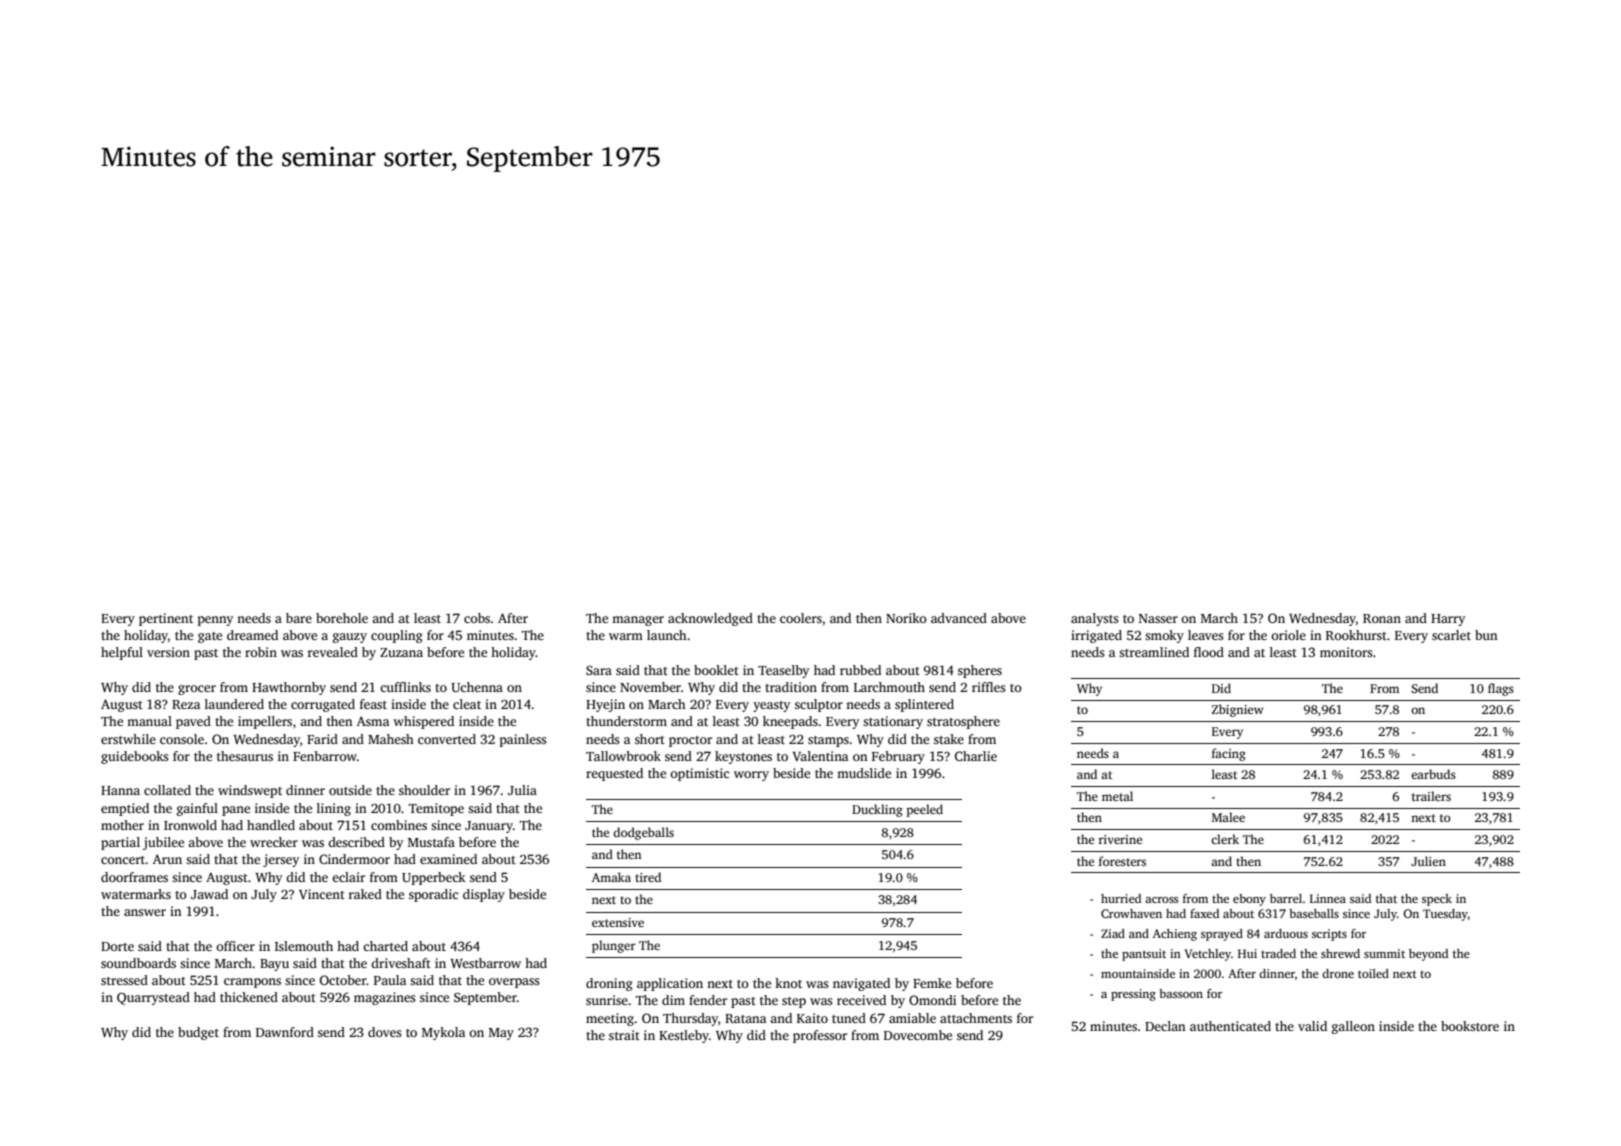 The height and width of the document is (1146, 1621). What do you see at coordinates (215, 621) in the document?
I see `penny` at bounding box center [215, 621].
